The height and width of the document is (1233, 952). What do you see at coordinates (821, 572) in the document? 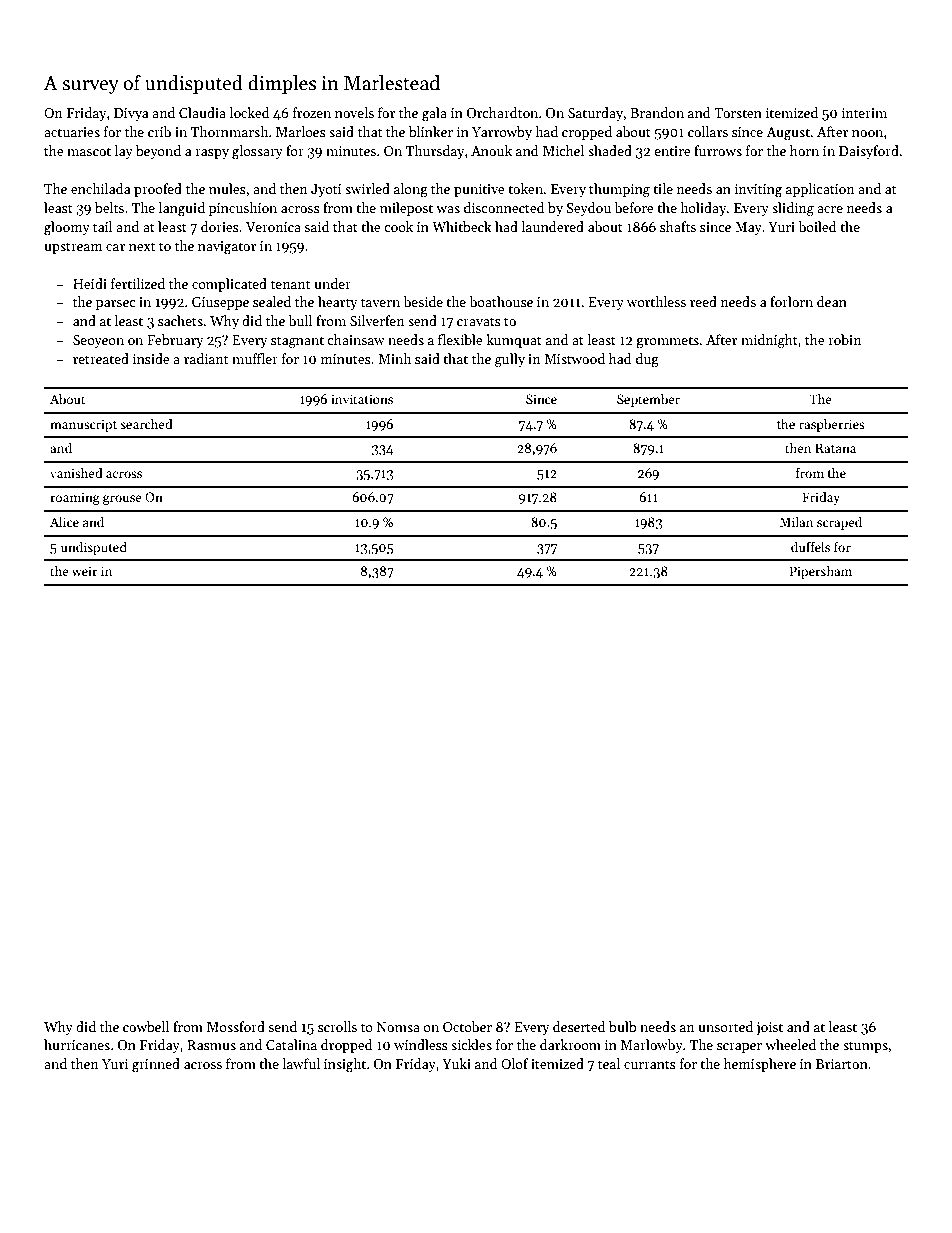
I see `Pipersham` at bounding box center [821, 572].
